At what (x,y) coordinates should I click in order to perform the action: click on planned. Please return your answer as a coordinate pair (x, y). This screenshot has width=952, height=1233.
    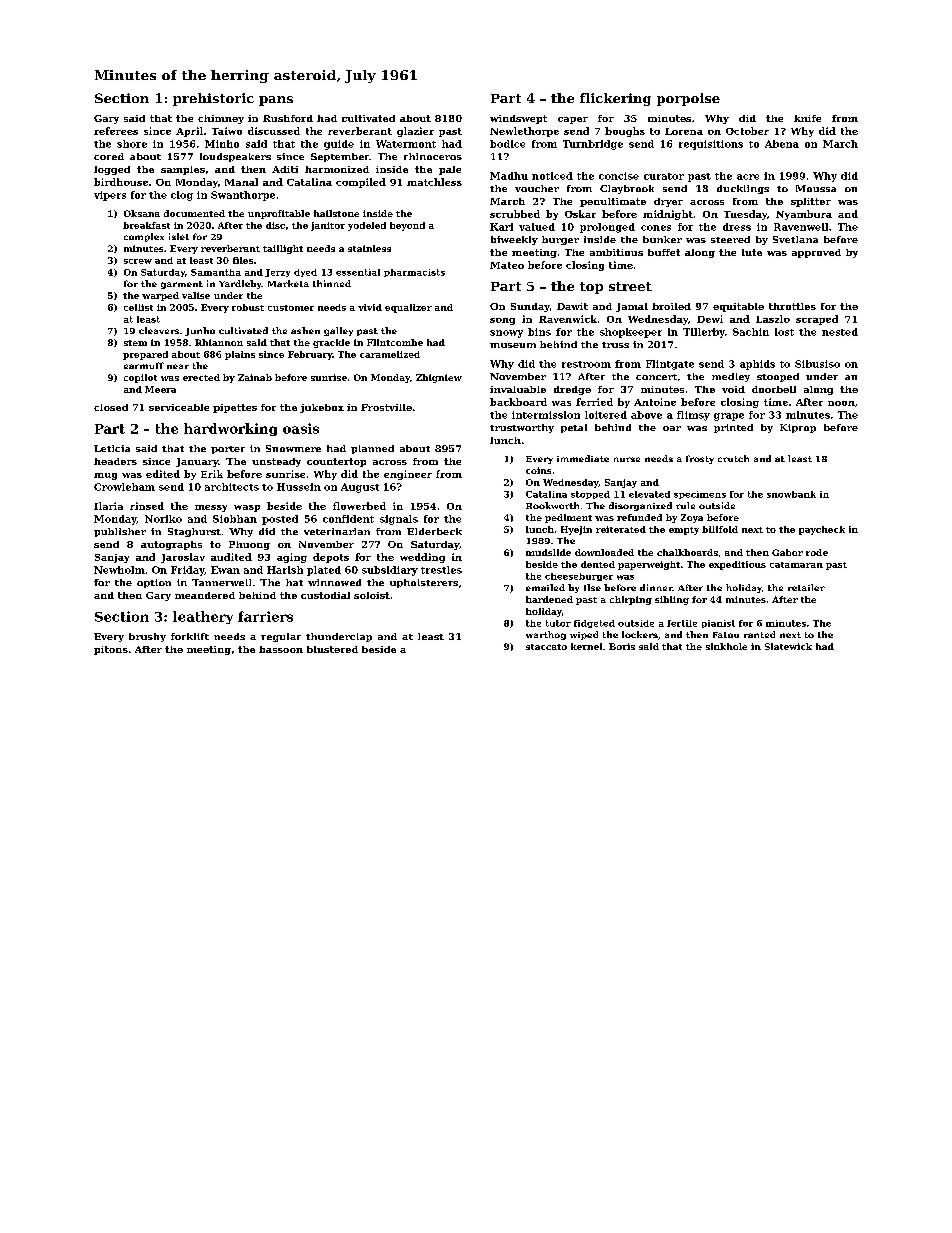
    Looking at the image, I should click on (372, 449).
